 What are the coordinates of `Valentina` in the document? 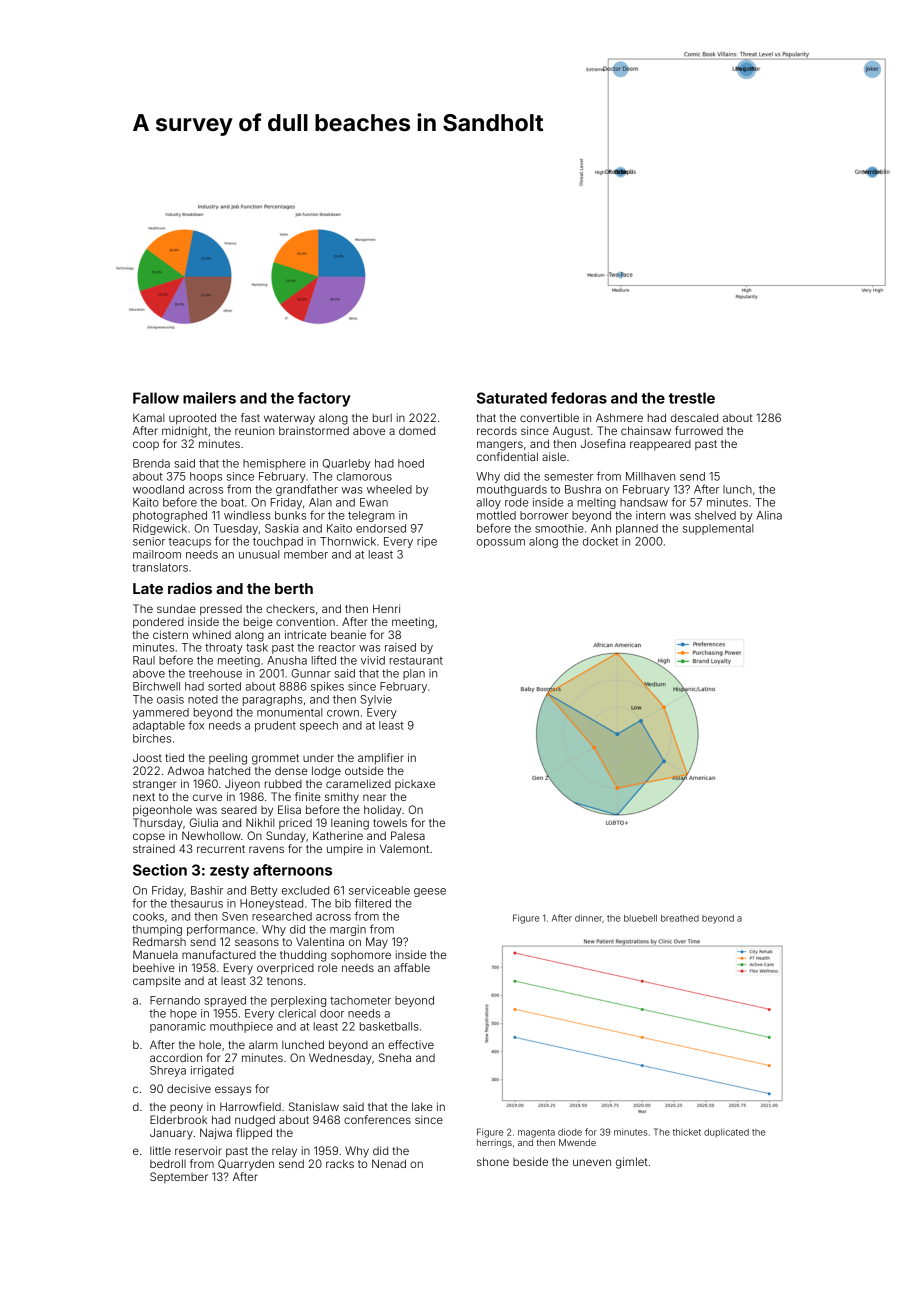 It's located at (320, 941).
